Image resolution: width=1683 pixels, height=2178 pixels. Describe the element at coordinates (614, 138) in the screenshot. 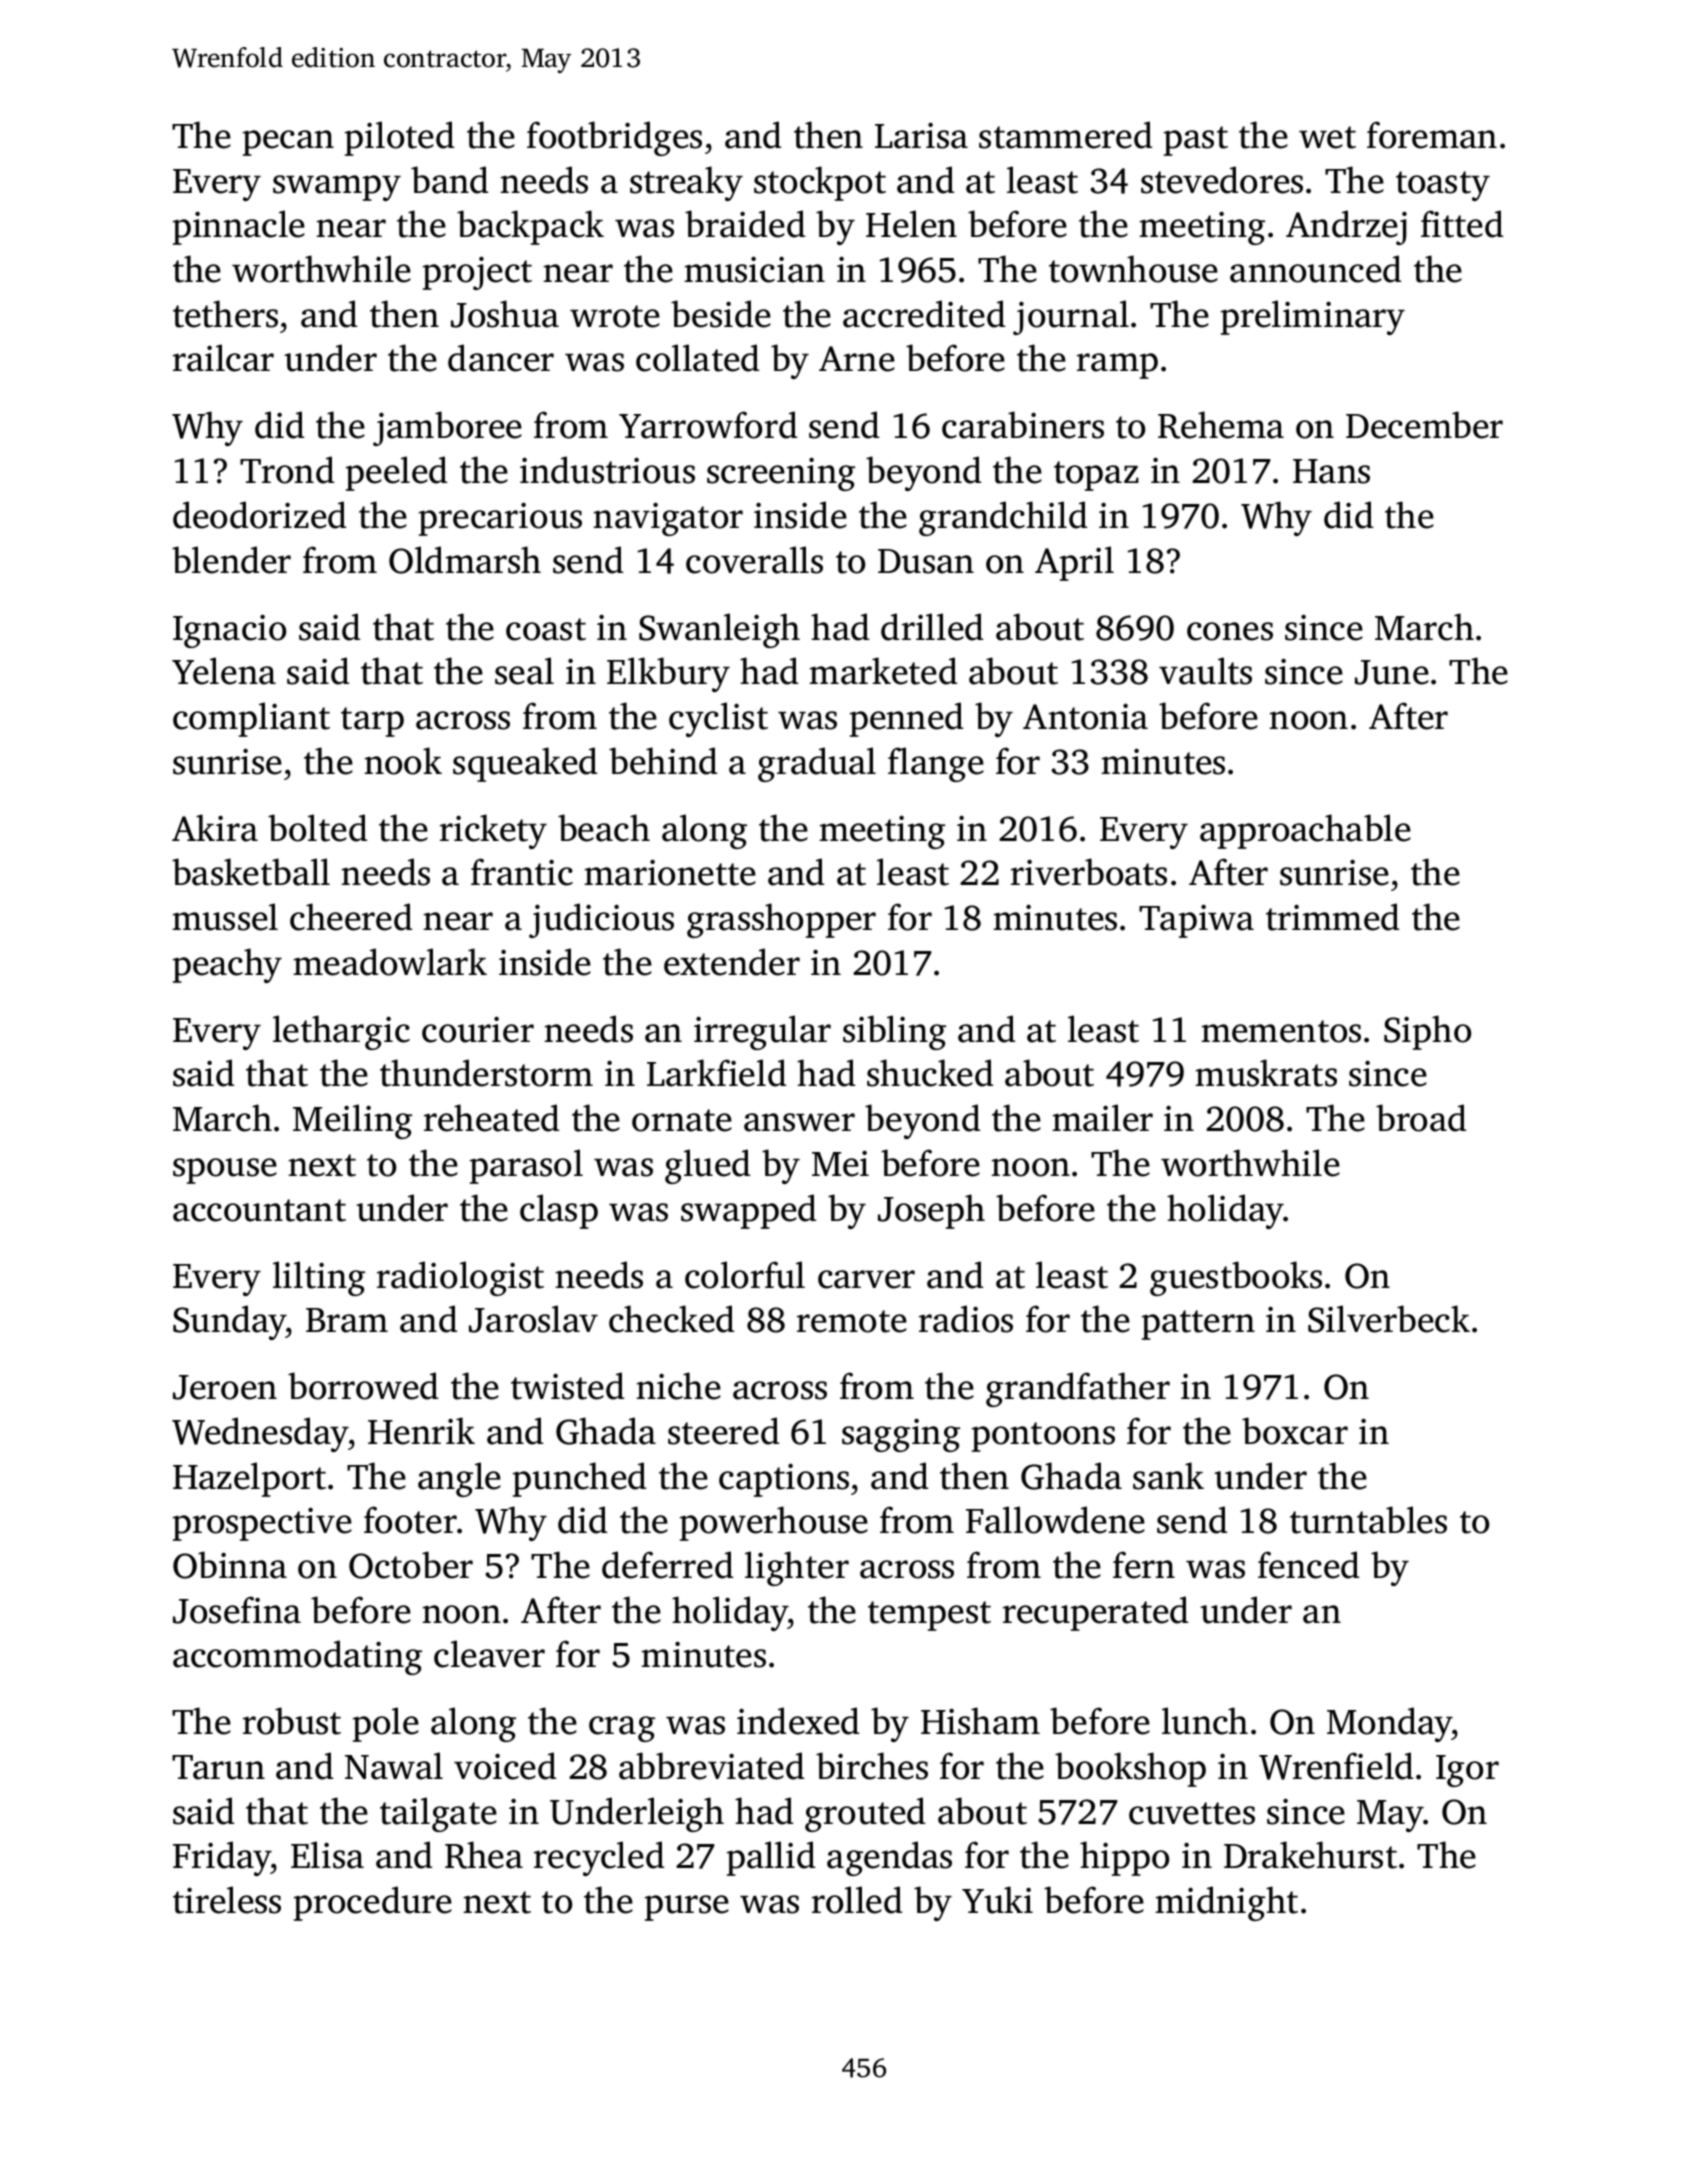

I see `footbridges` at that location.
